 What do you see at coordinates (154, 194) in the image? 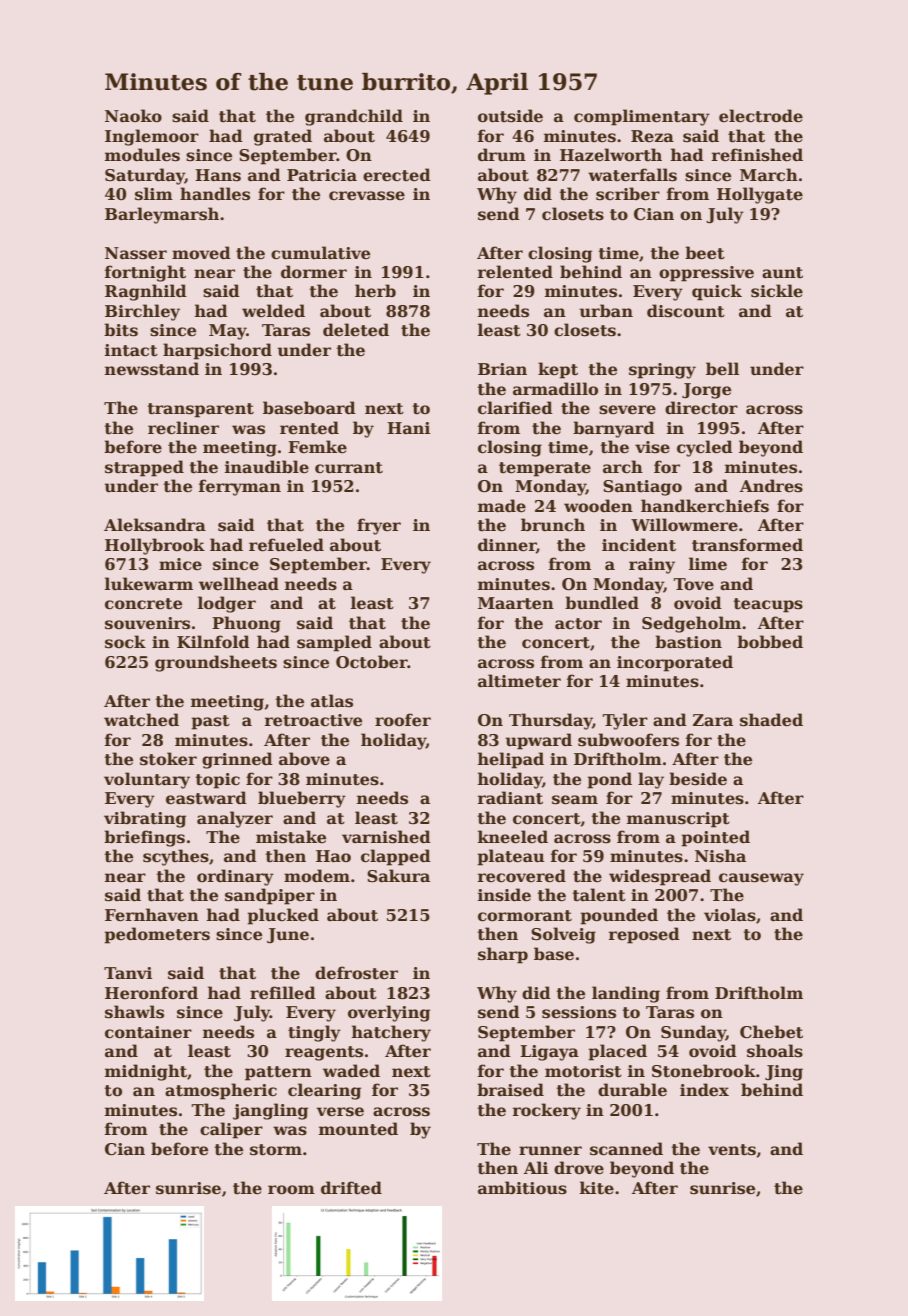
I see `slim` at bounding box center [154, 194].
